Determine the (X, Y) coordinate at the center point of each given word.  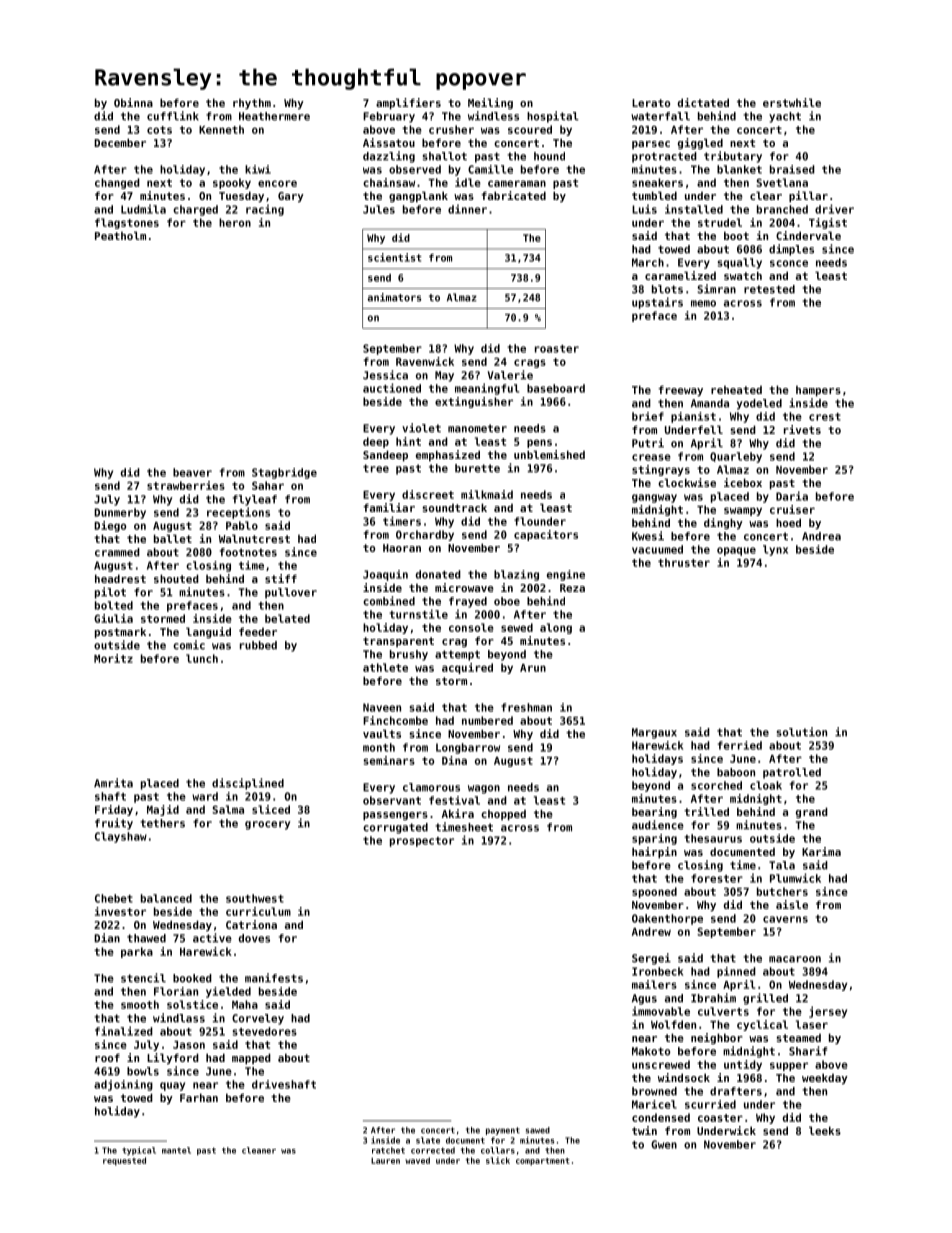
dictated (703, 102)
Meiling (490, 103)
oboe (507, 601)
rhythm (252, 103)
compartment (543, 1162)
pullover (291, 593)
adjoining (123, 1085)
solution (802, 732)
